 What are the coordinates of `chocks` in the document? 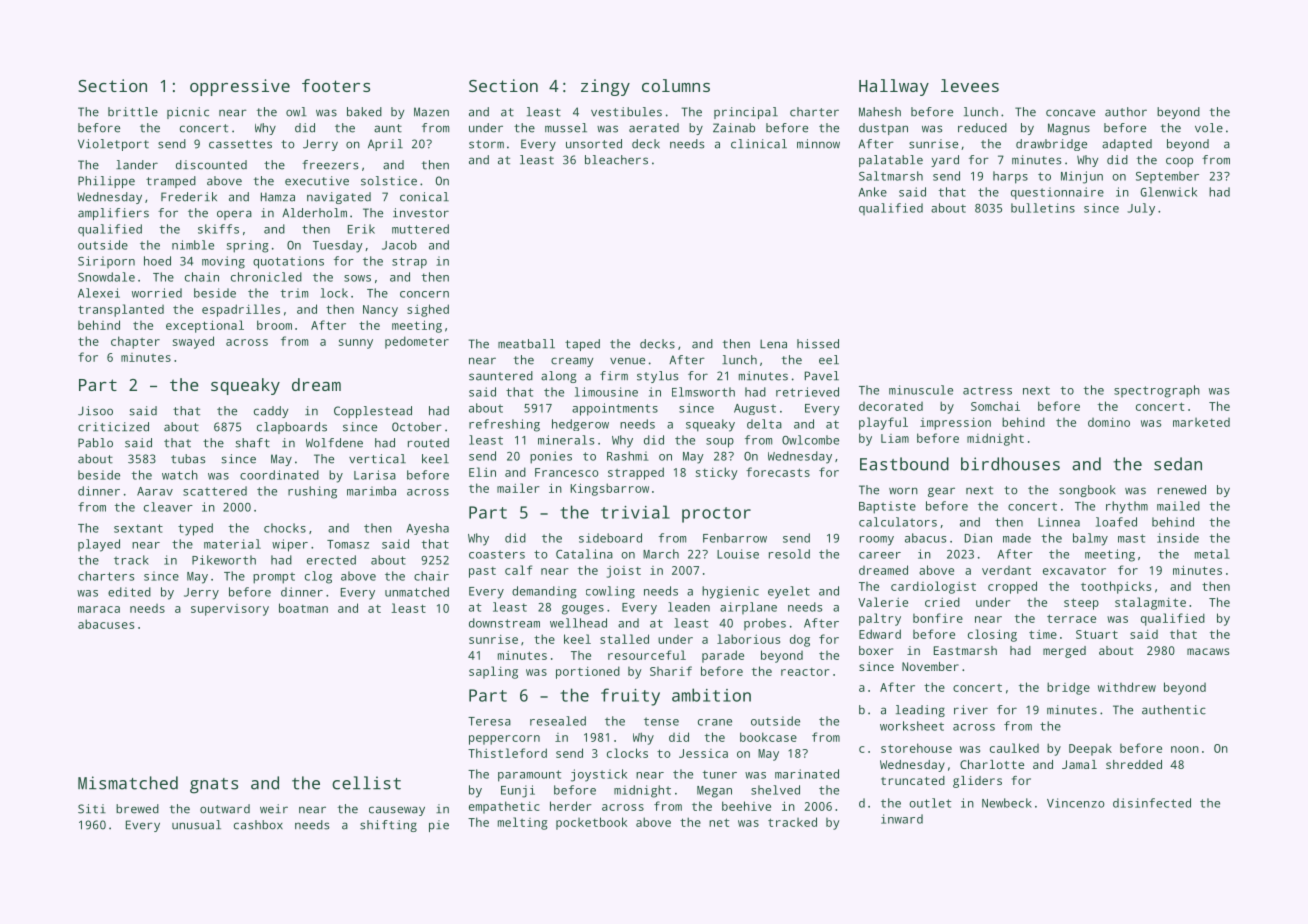 It's located at (285, 528).
